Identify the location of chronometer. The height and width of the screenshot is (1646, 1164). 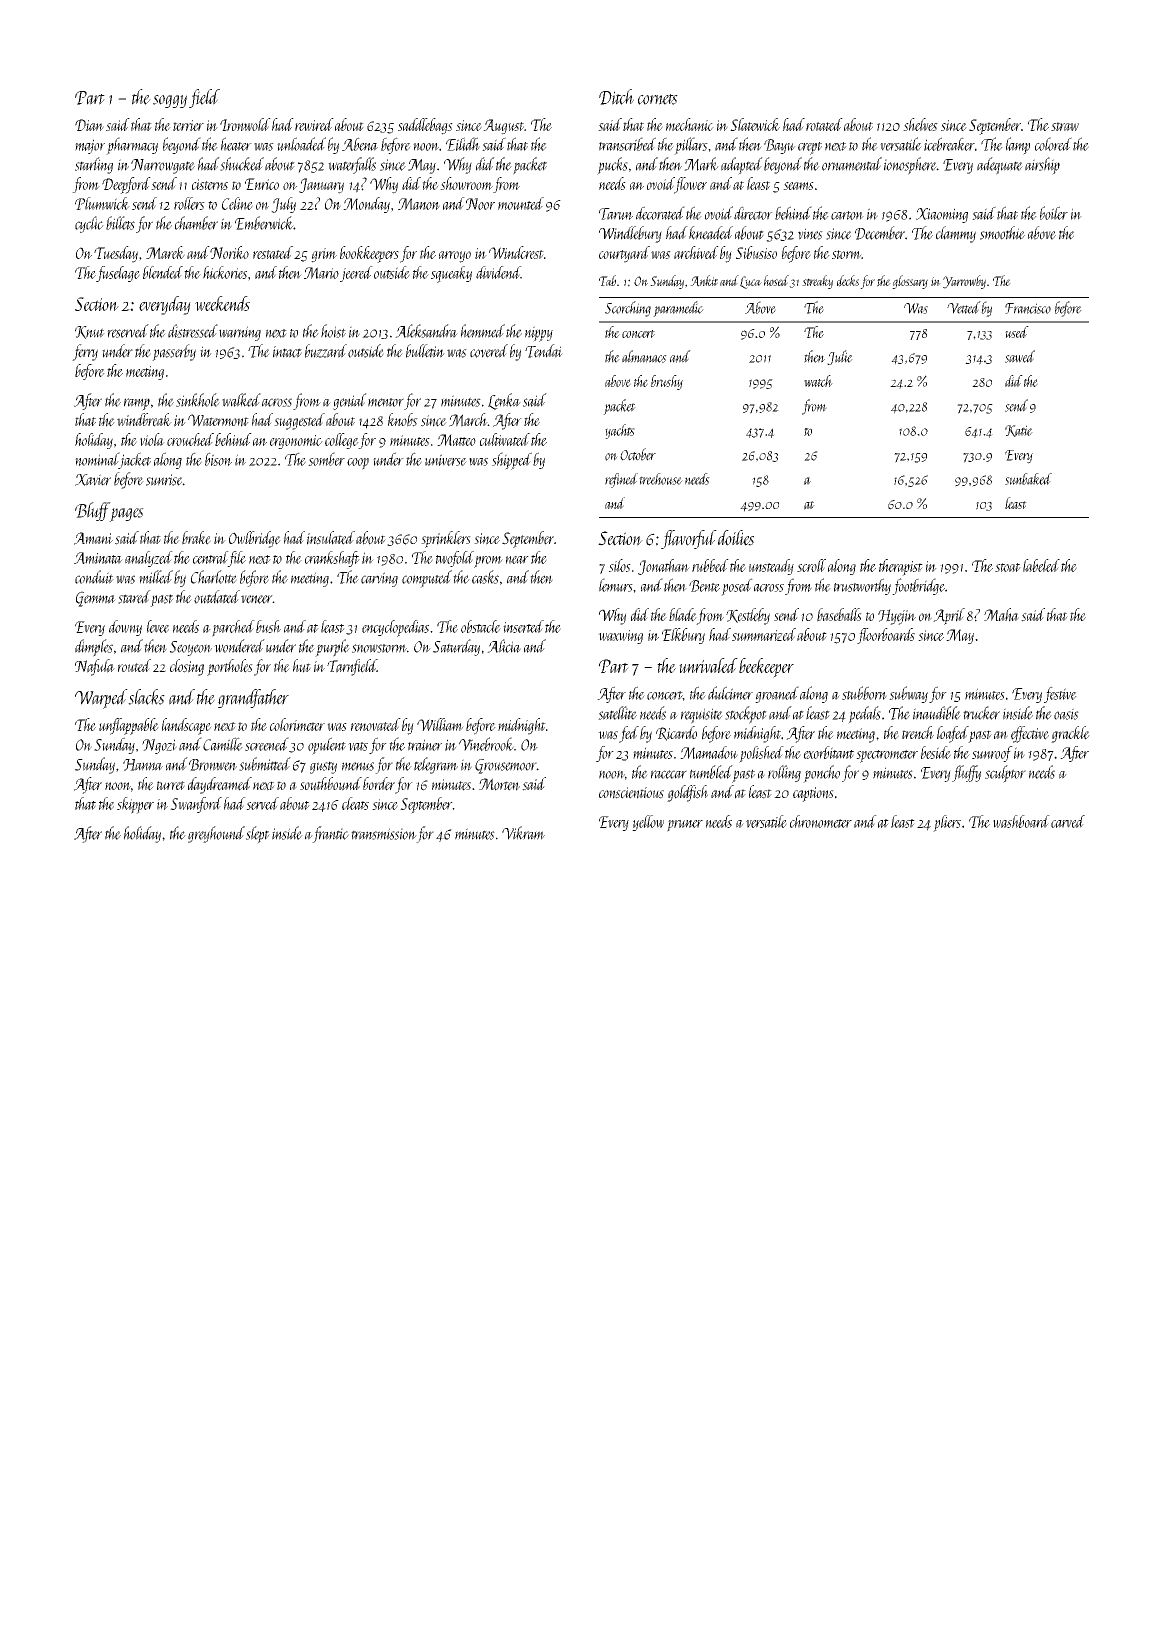
(821, 821).
